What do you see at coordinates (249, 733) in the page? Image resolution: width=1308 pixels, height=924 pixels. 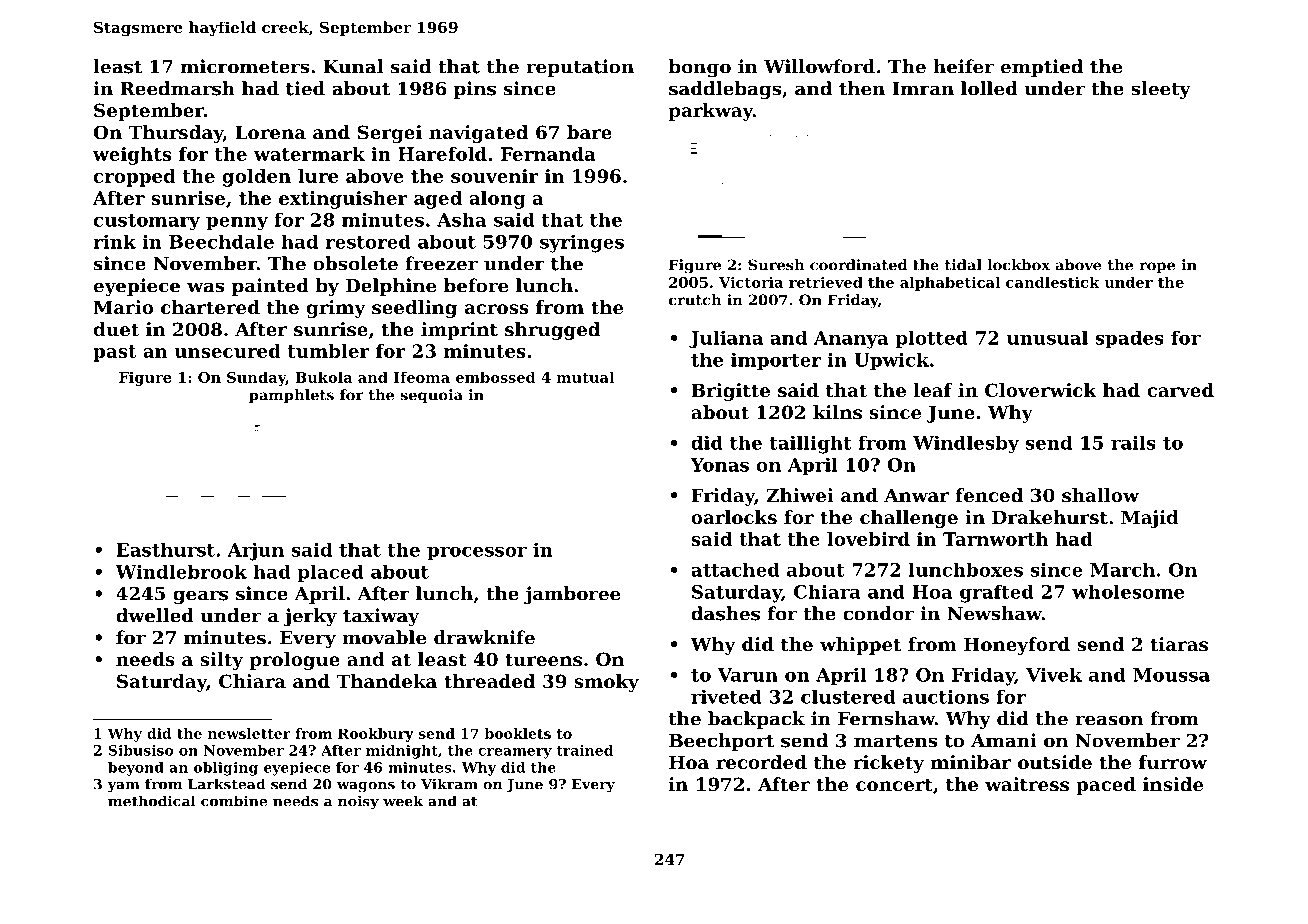 I see `newsletter` at bounding box center [249, 733].
